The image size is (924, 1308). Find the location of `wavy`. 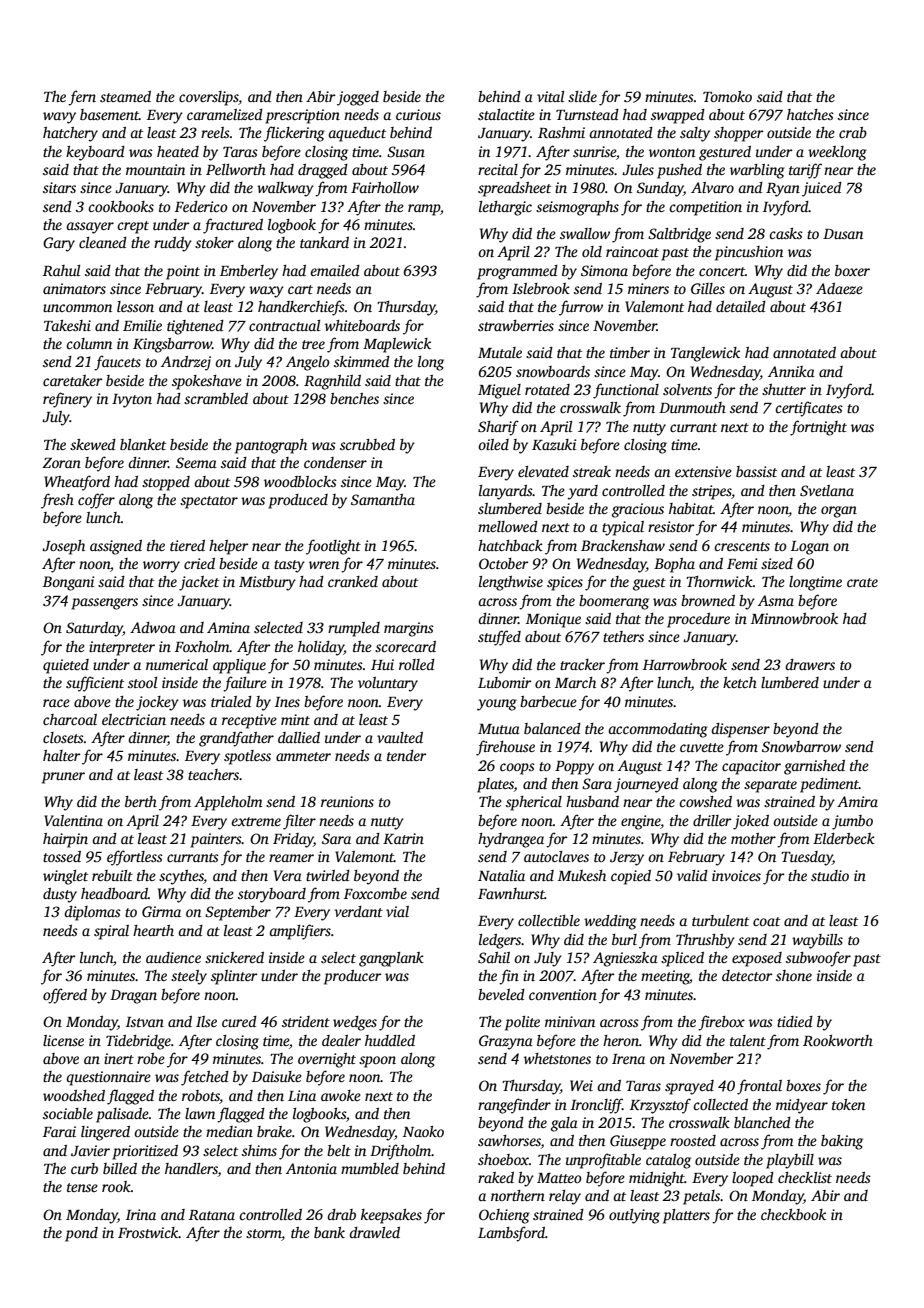

wavy is located at coordinates (59, 118).
